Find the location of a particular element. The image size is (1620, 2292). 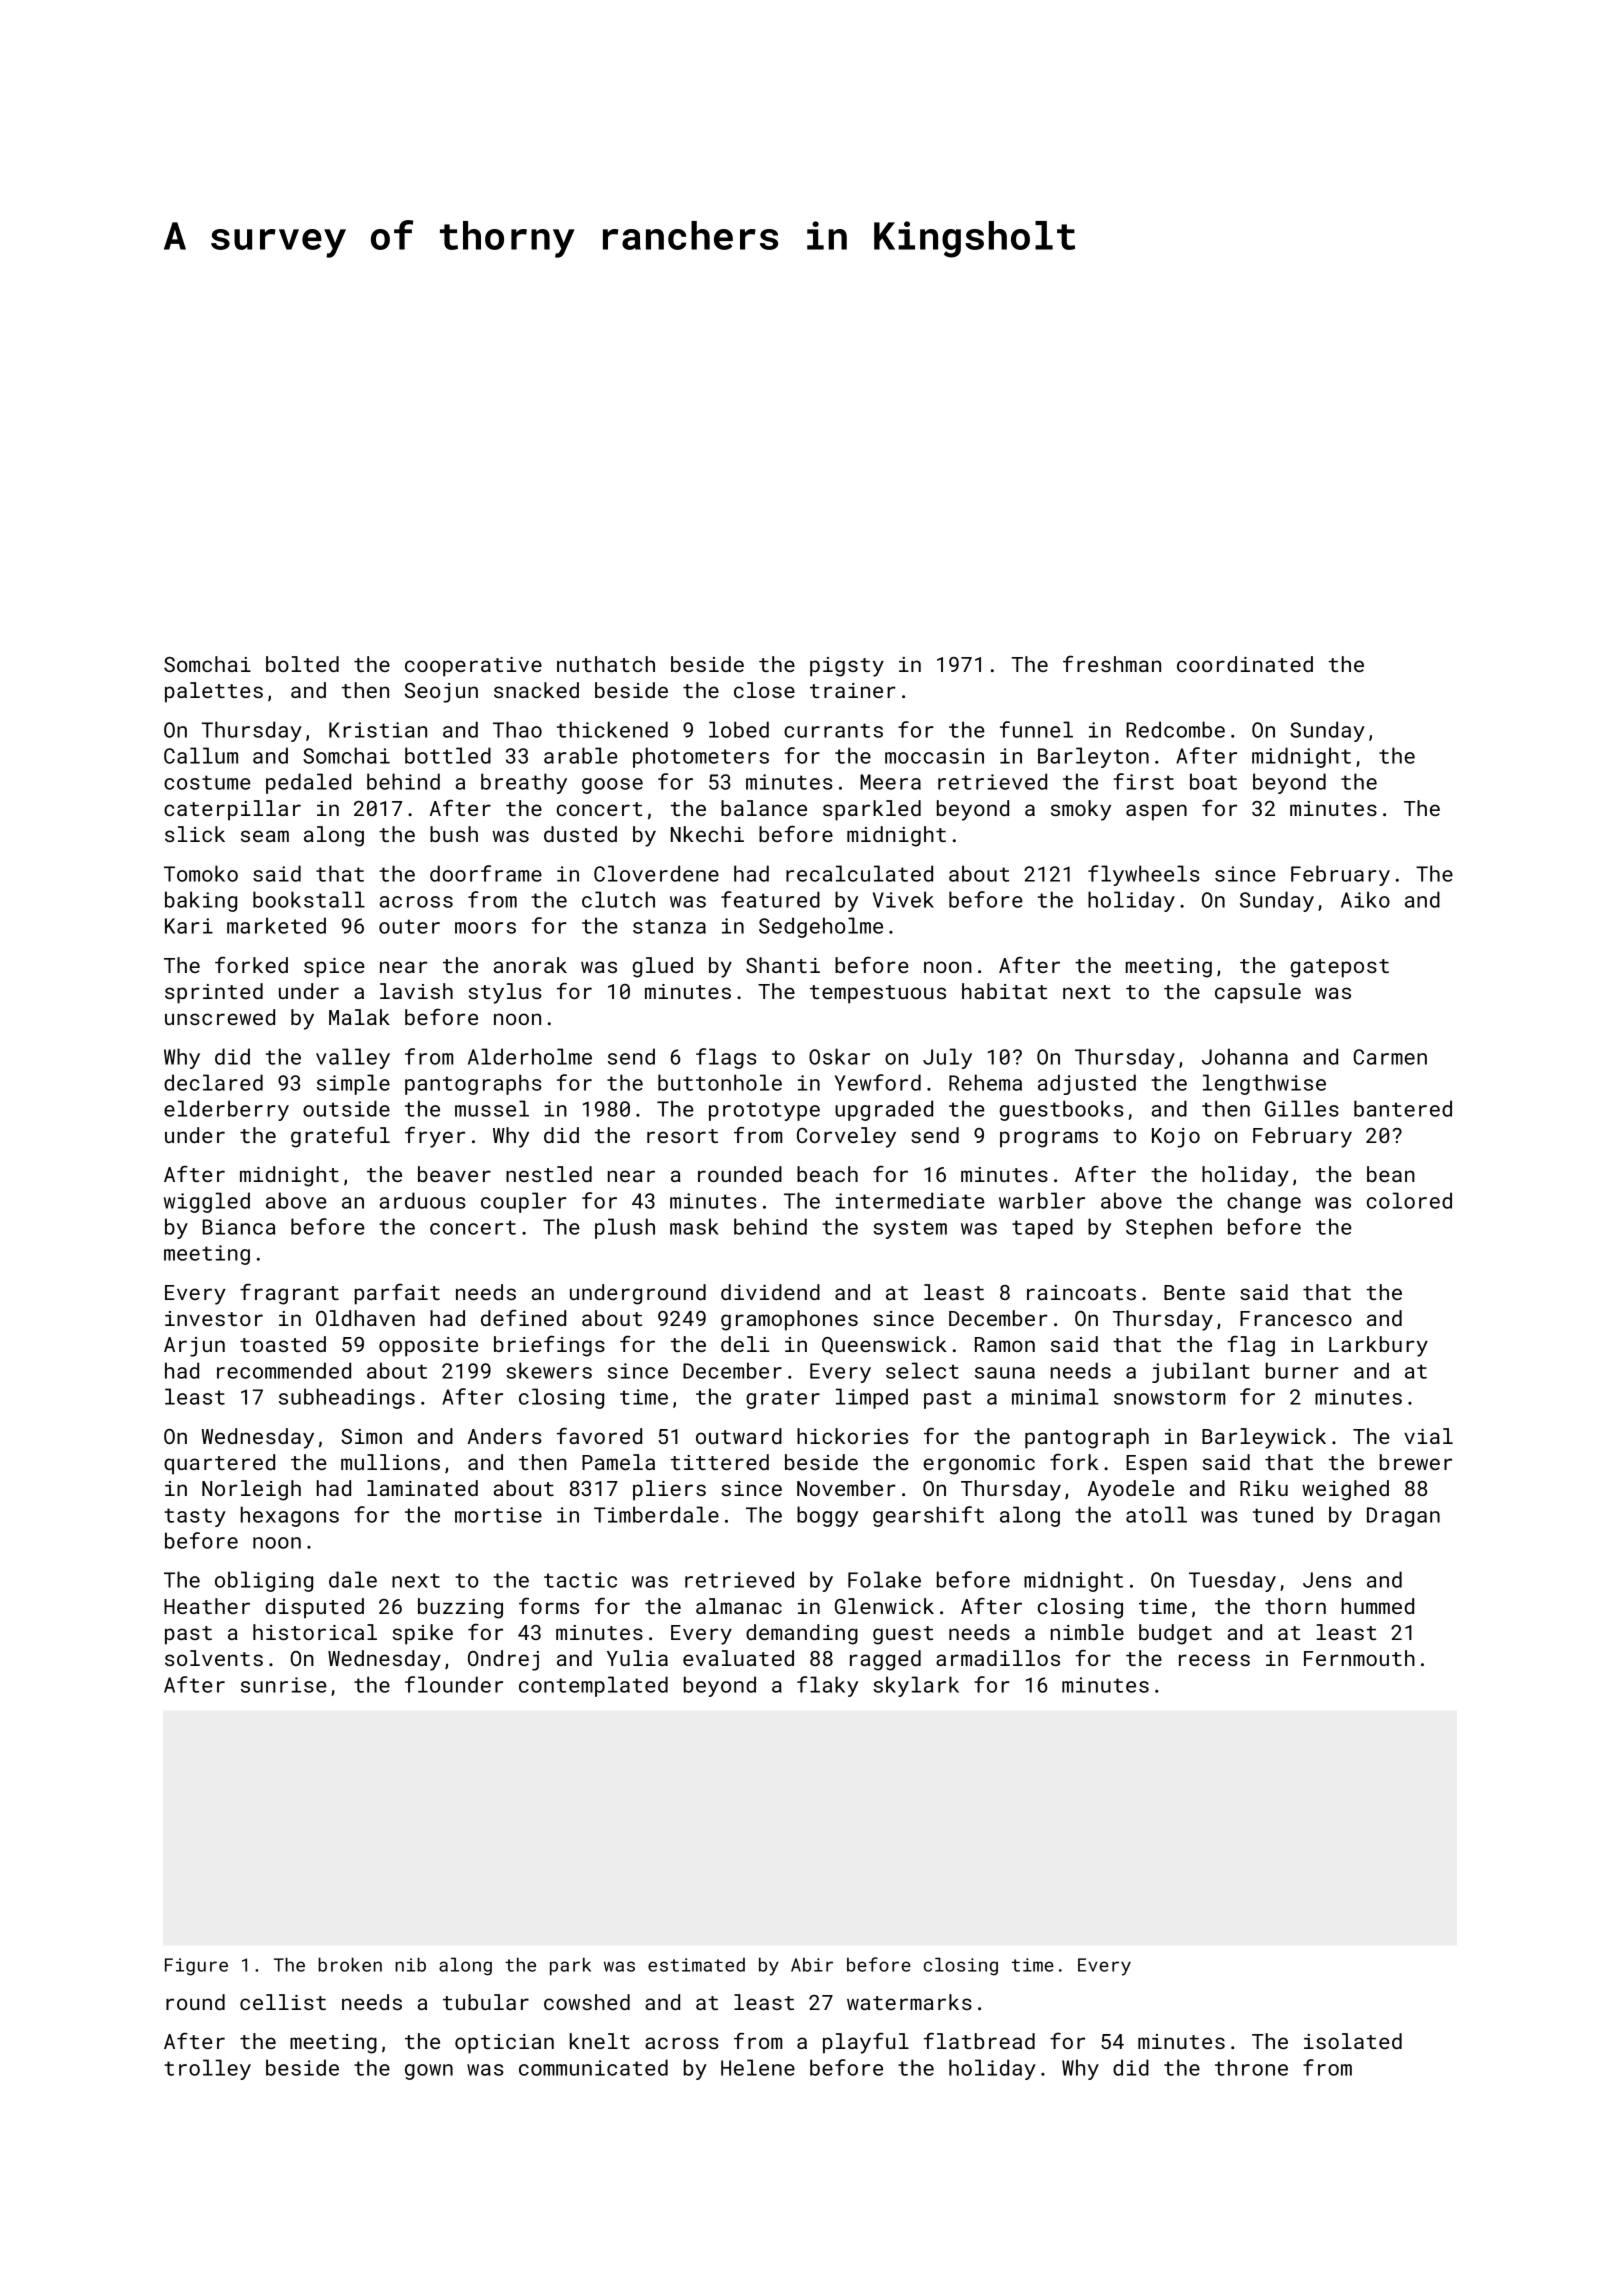

Helene is located at coordinates (758, 2067).
